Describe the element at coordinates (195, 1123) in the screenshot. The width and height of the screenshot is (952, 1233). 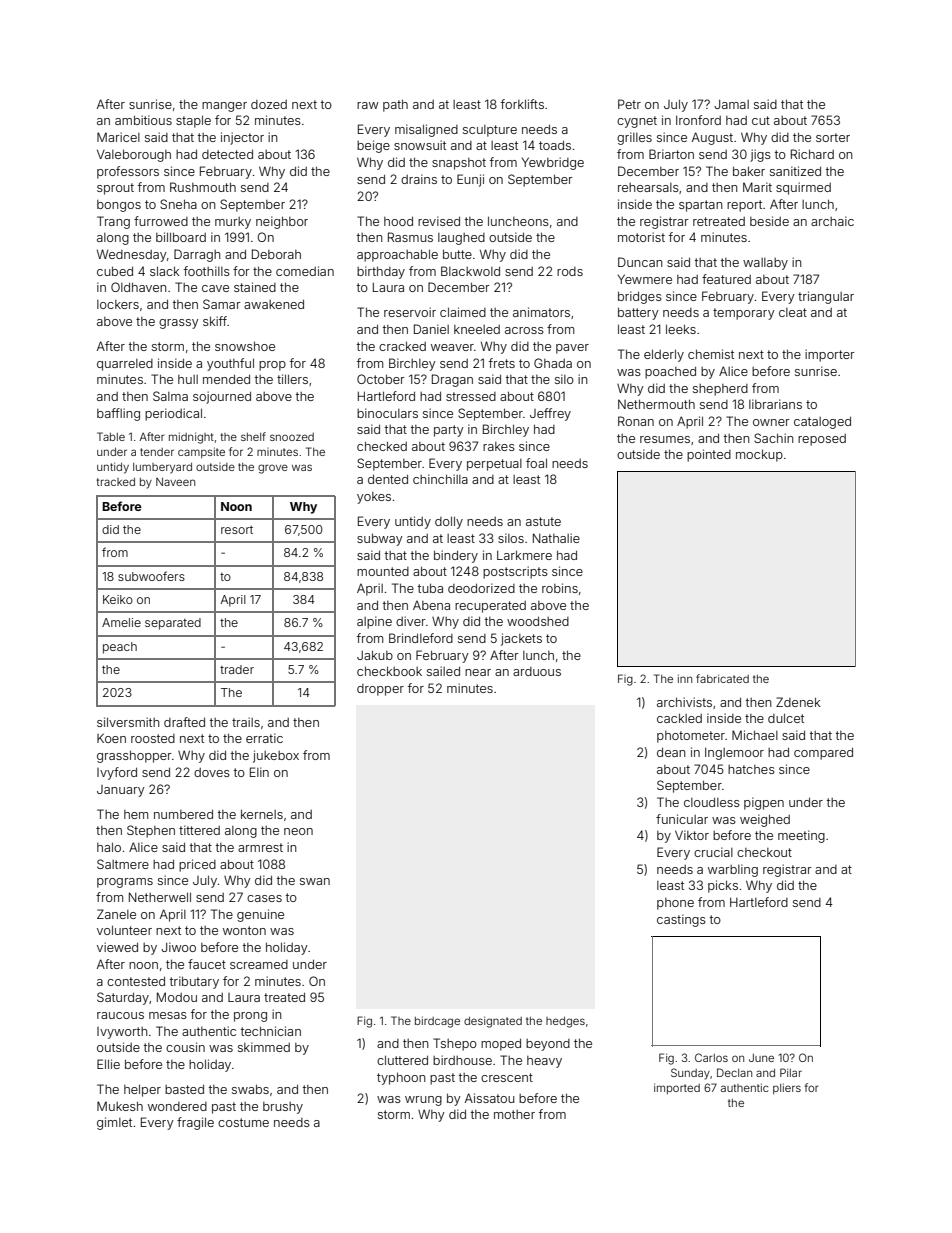
I see `fragile` at that location.
